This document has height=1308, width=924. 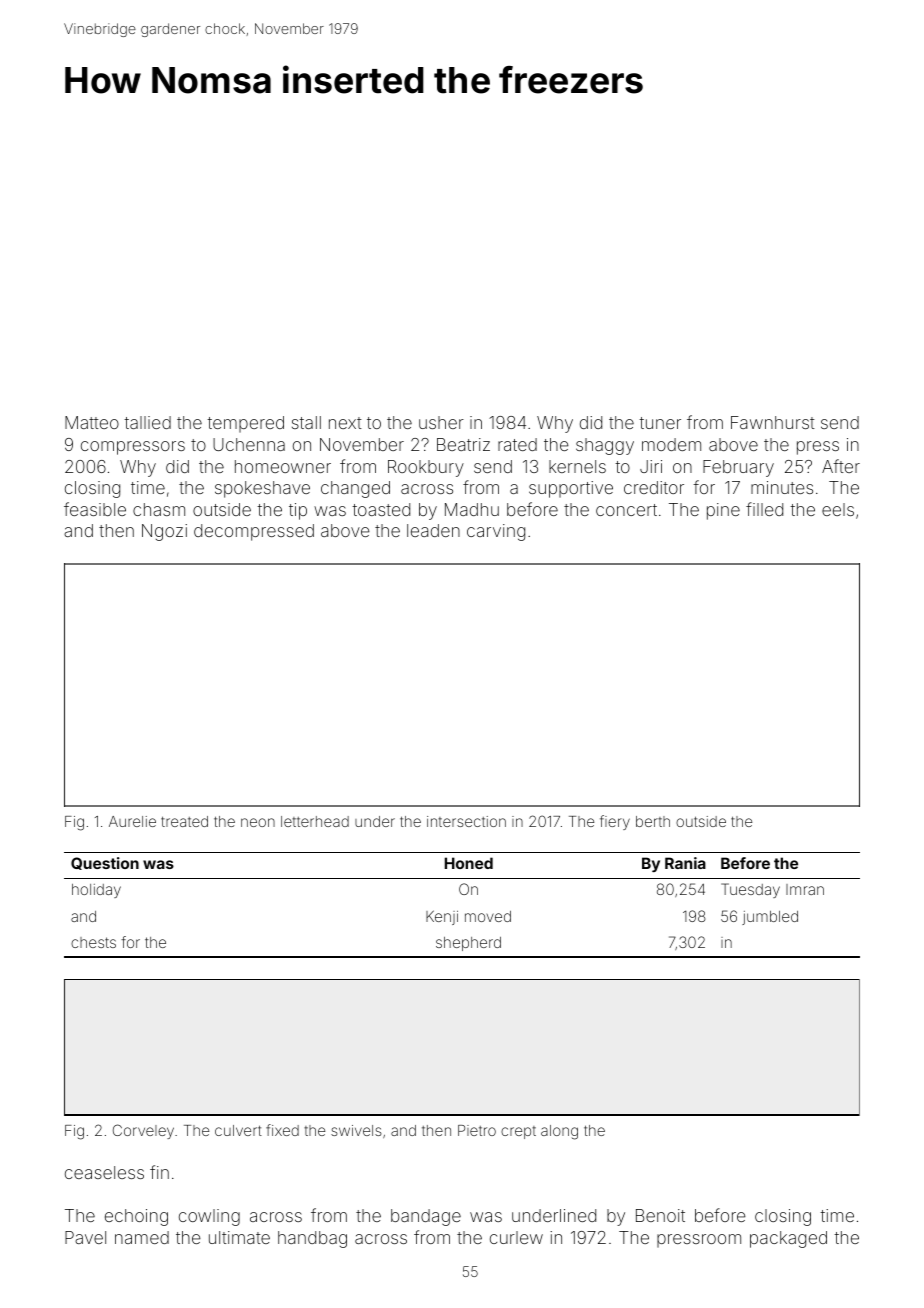 What do you see at coordinates (466, 821) in the document?
I see `intersection` at bounding box center [466, 821].
